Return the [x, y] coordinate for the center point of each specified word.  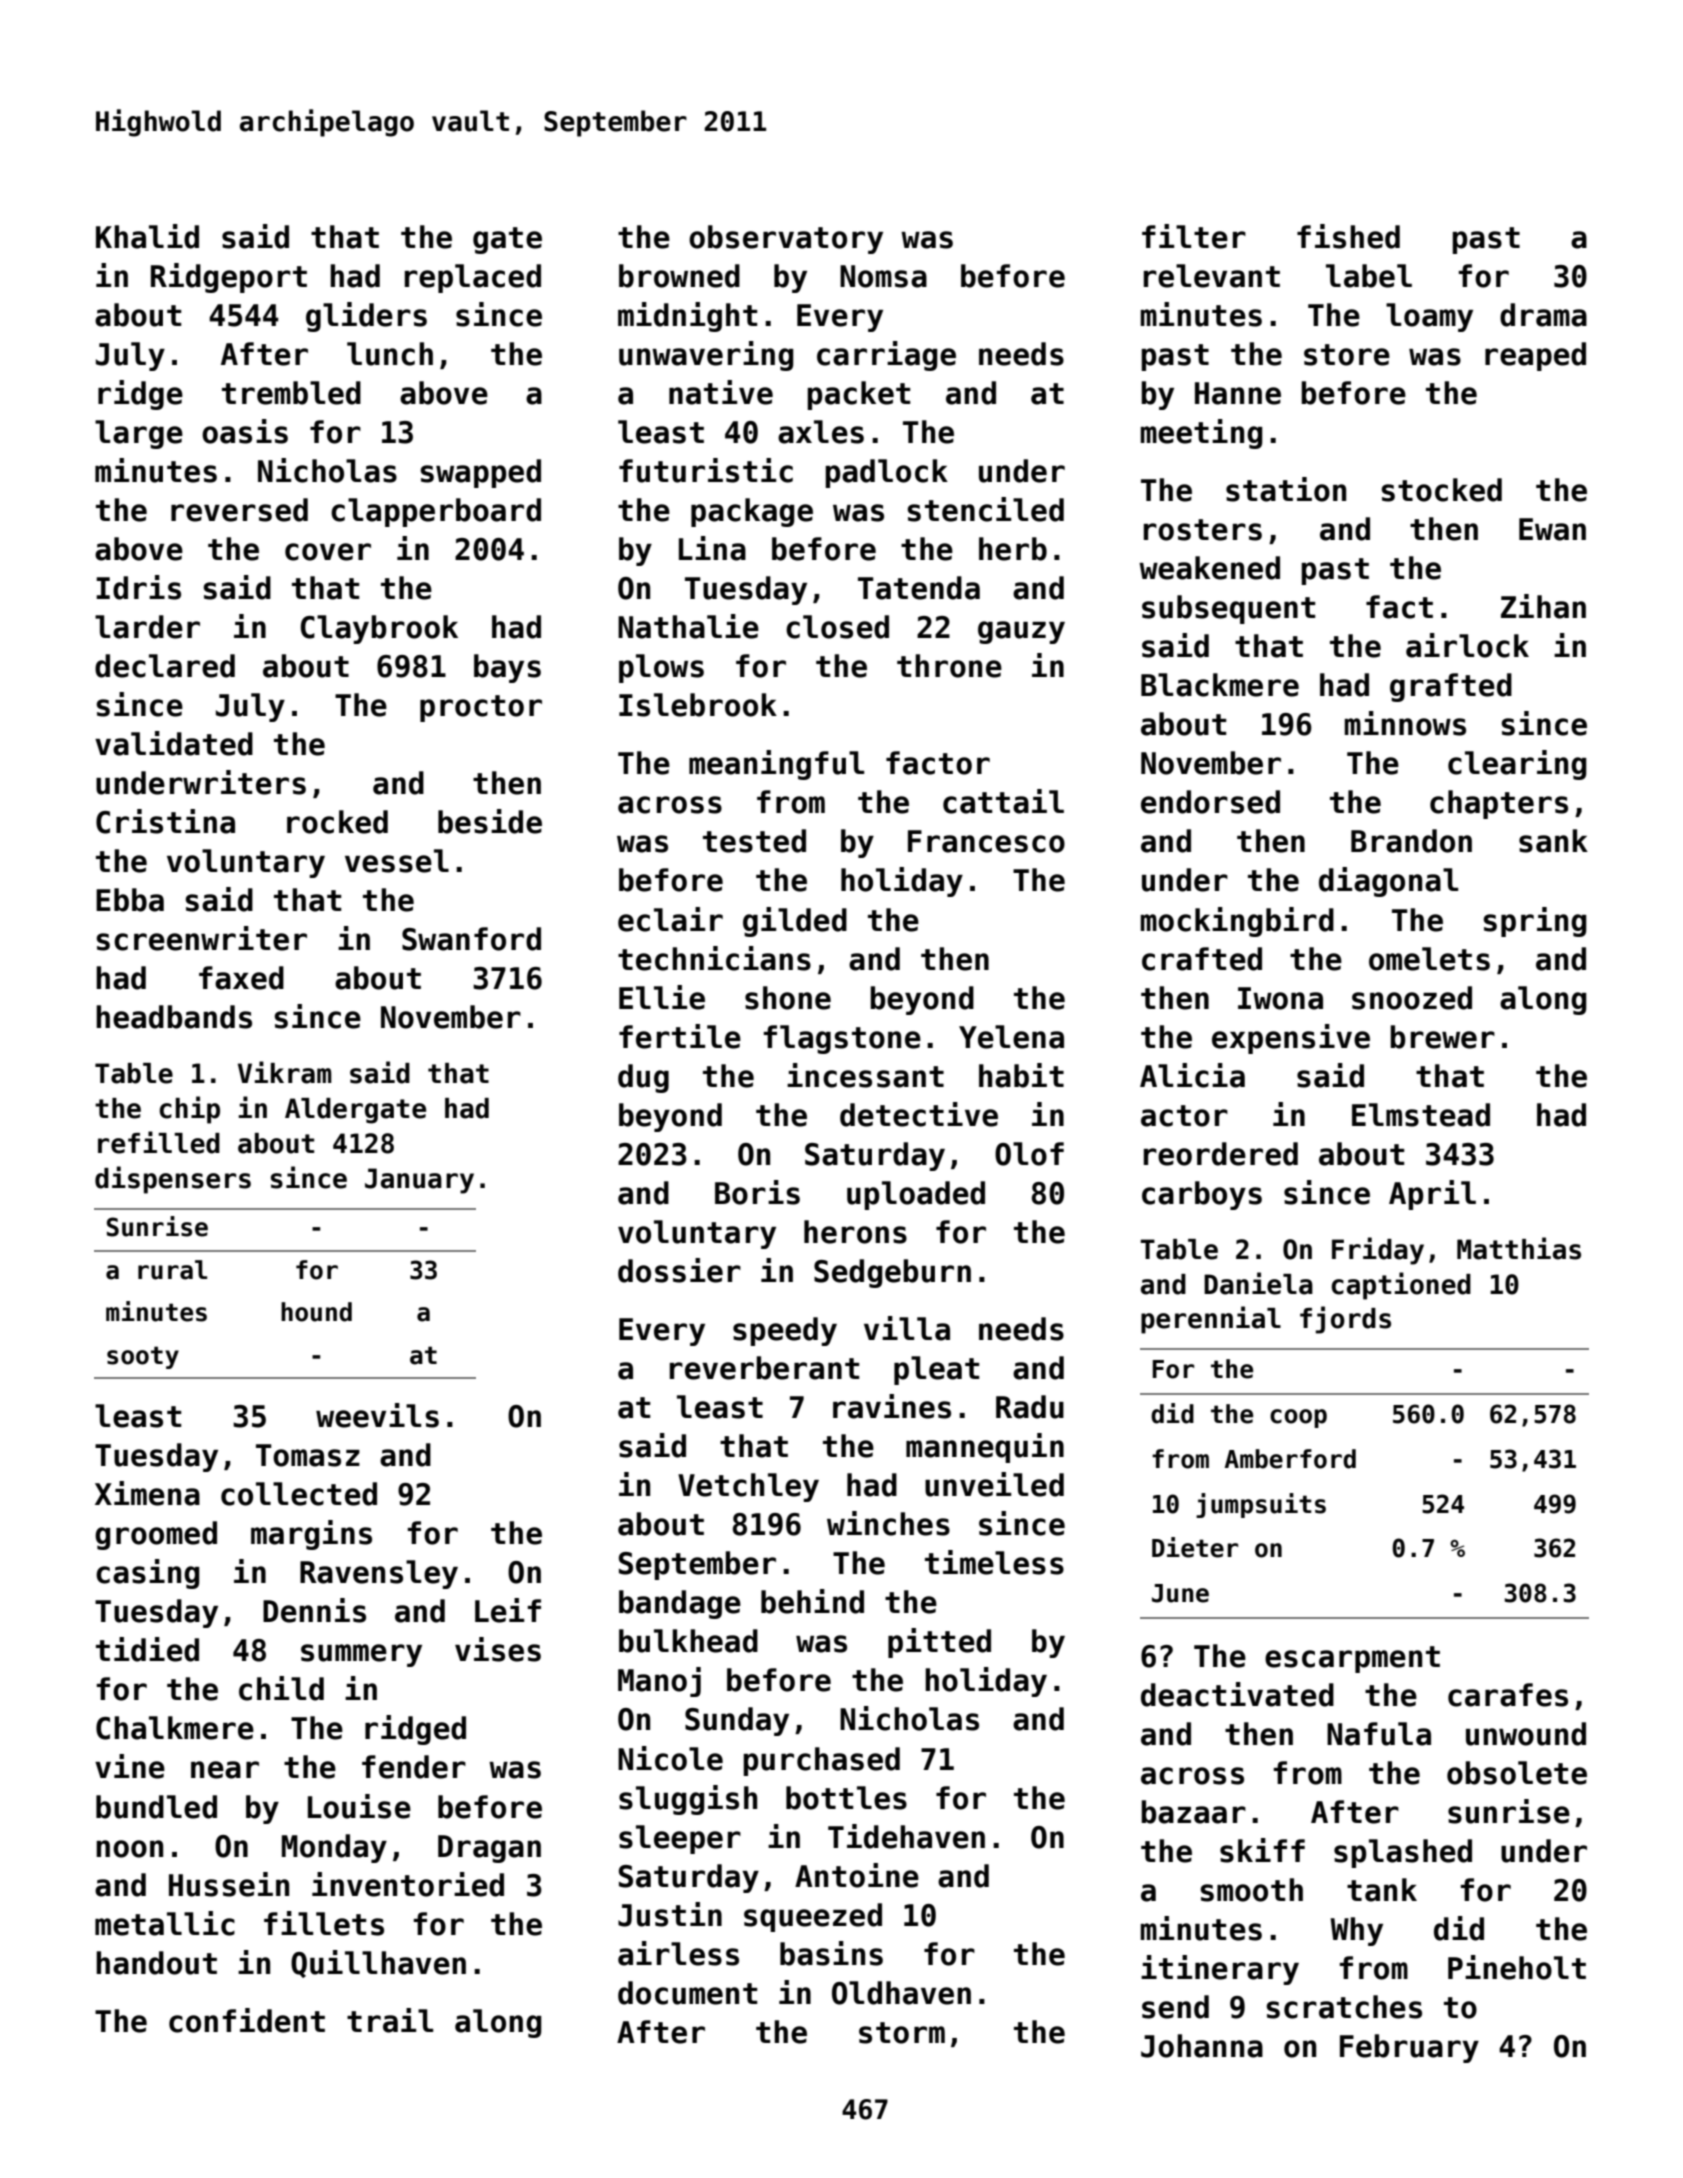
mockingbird [1237, 922]
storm [902, 2033]
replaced [473, 278]
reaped [1535, 356]
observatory [786, 239]
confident [247, 2020]
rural [172, 1270]
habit [1021, 1075]
